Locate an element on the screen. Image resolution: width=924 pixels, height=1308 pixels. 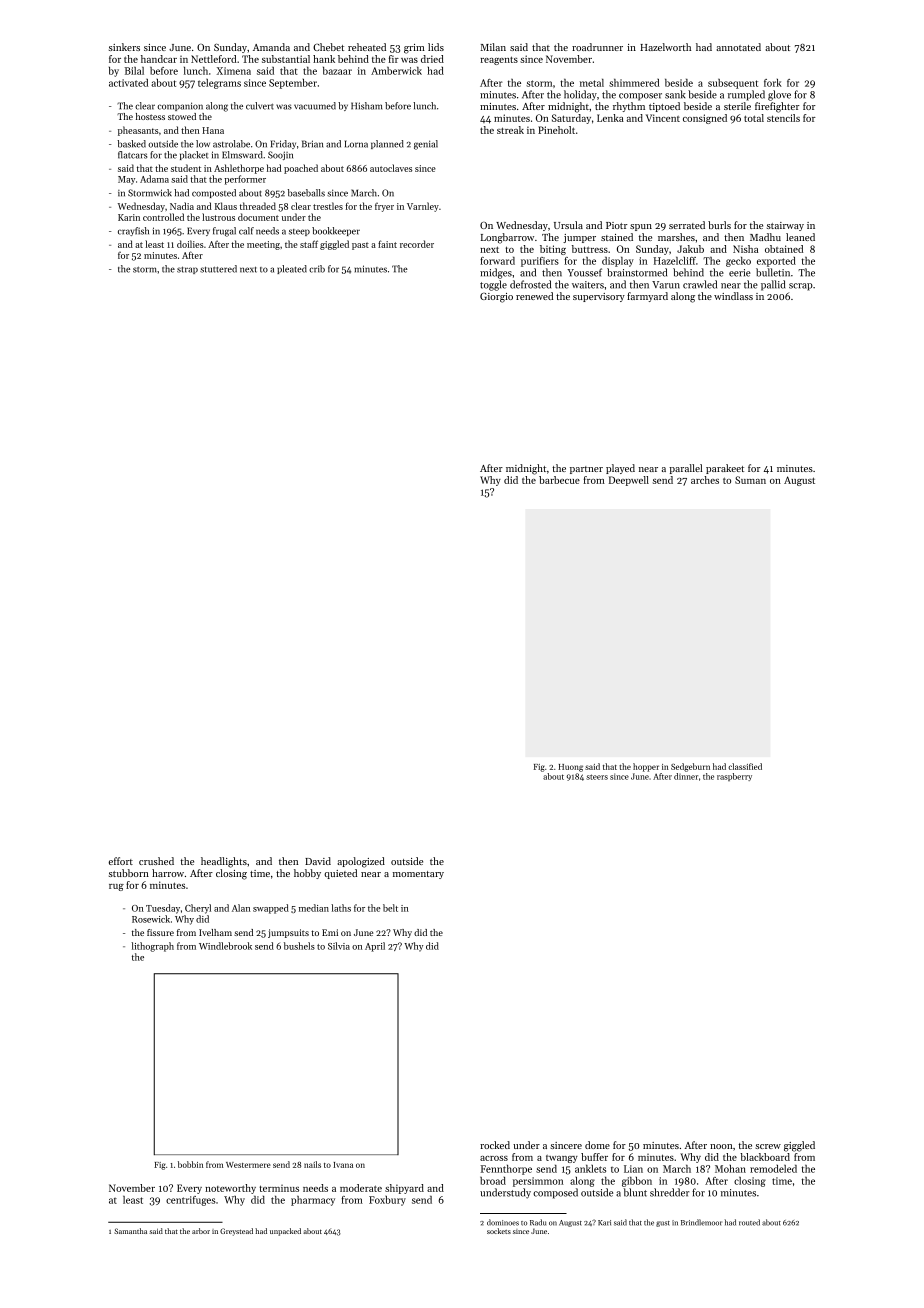
bobbin is located at coordinates (190, 1164).
